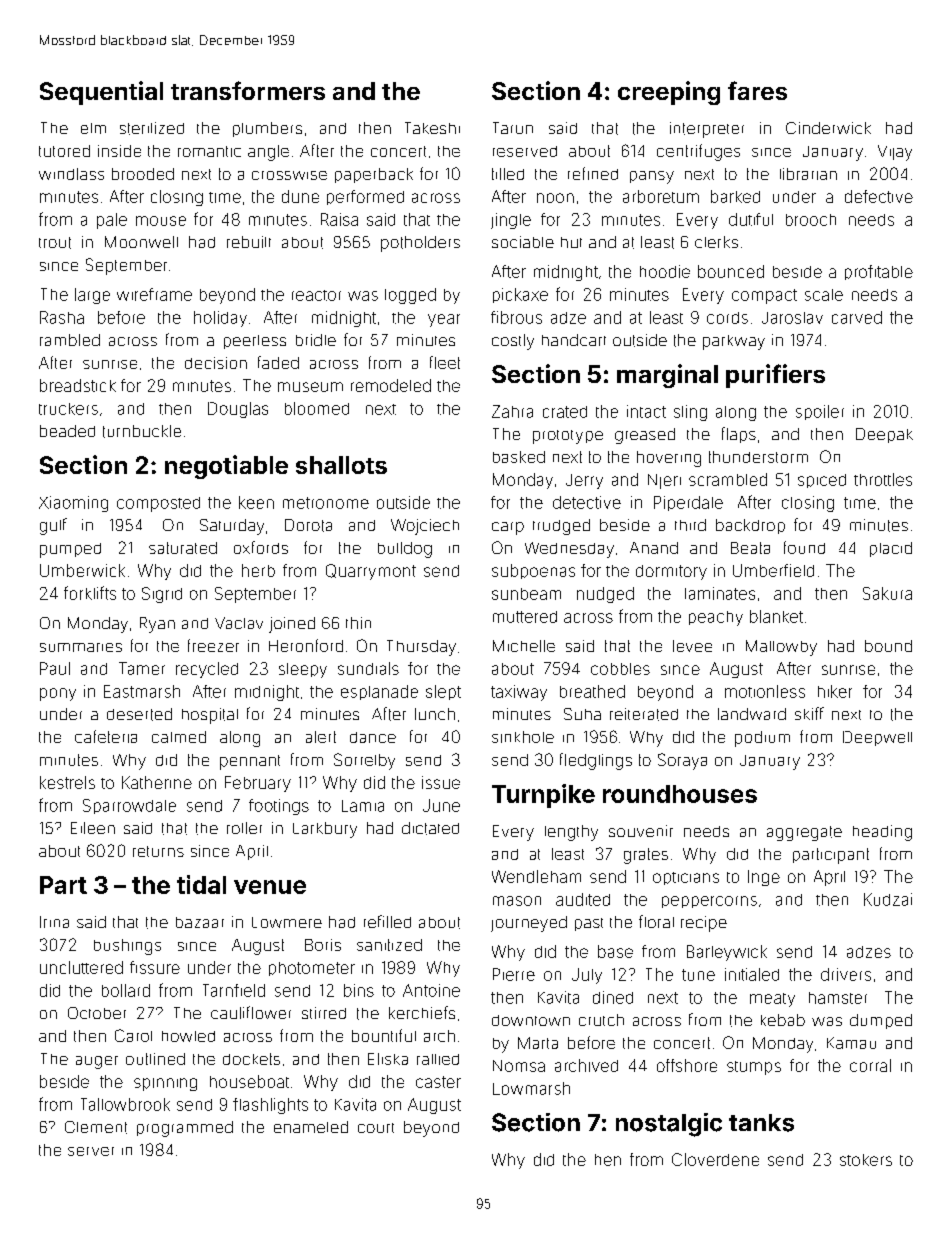  I want to click on programmed, so click(185, 1129).
